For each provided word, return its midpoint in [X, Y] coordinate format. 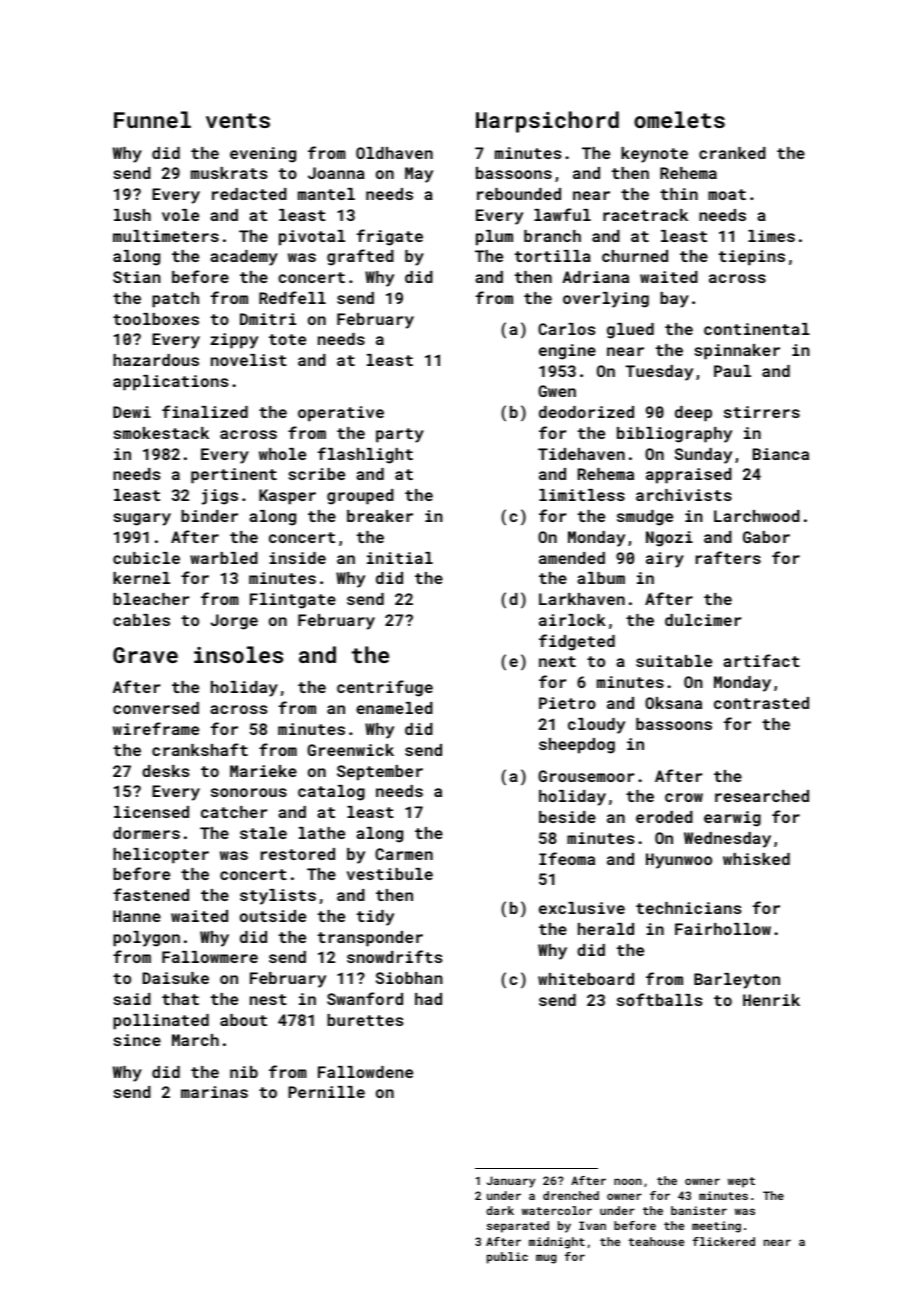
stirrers [762, 412]
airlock [572, 620]
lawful [562, 214]
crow [684, 797]
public [507, 1258]
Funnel [152, 119]
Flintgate [293, 601]
